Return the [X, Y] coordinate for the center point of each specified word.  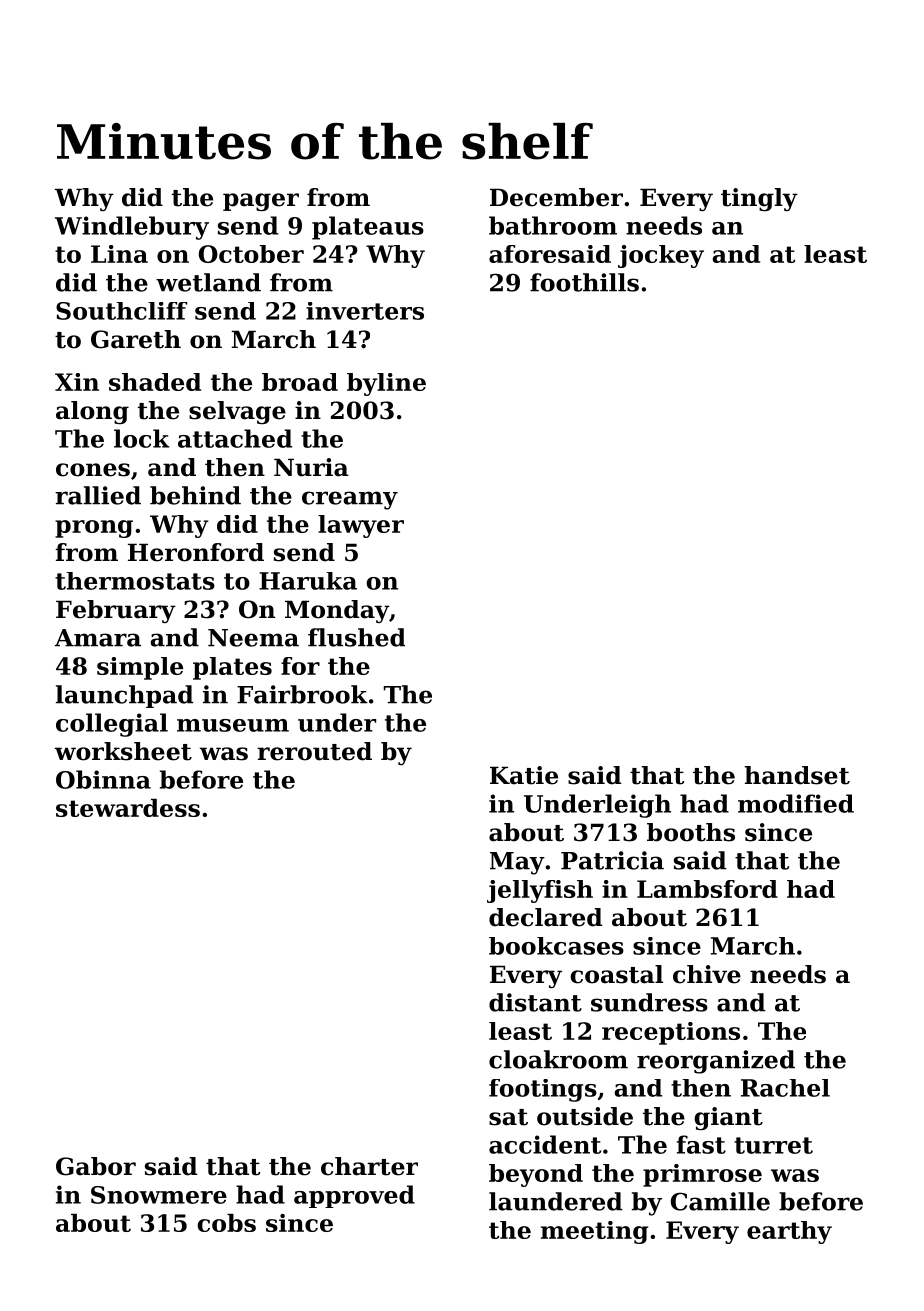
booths [691, 832]
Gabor [96, 1166]
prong [94, 529]
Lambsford [707, 889]
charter [369, 1166]
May [517, 863]
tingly [759, 199]
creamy [350, 500]
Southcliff [121, 311]
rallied [98, 495]
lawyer [361, 526]
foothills [584, 282]
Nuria [311, 467]
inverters [365, 311]
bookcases [556, 946]
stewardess [128, 808]
